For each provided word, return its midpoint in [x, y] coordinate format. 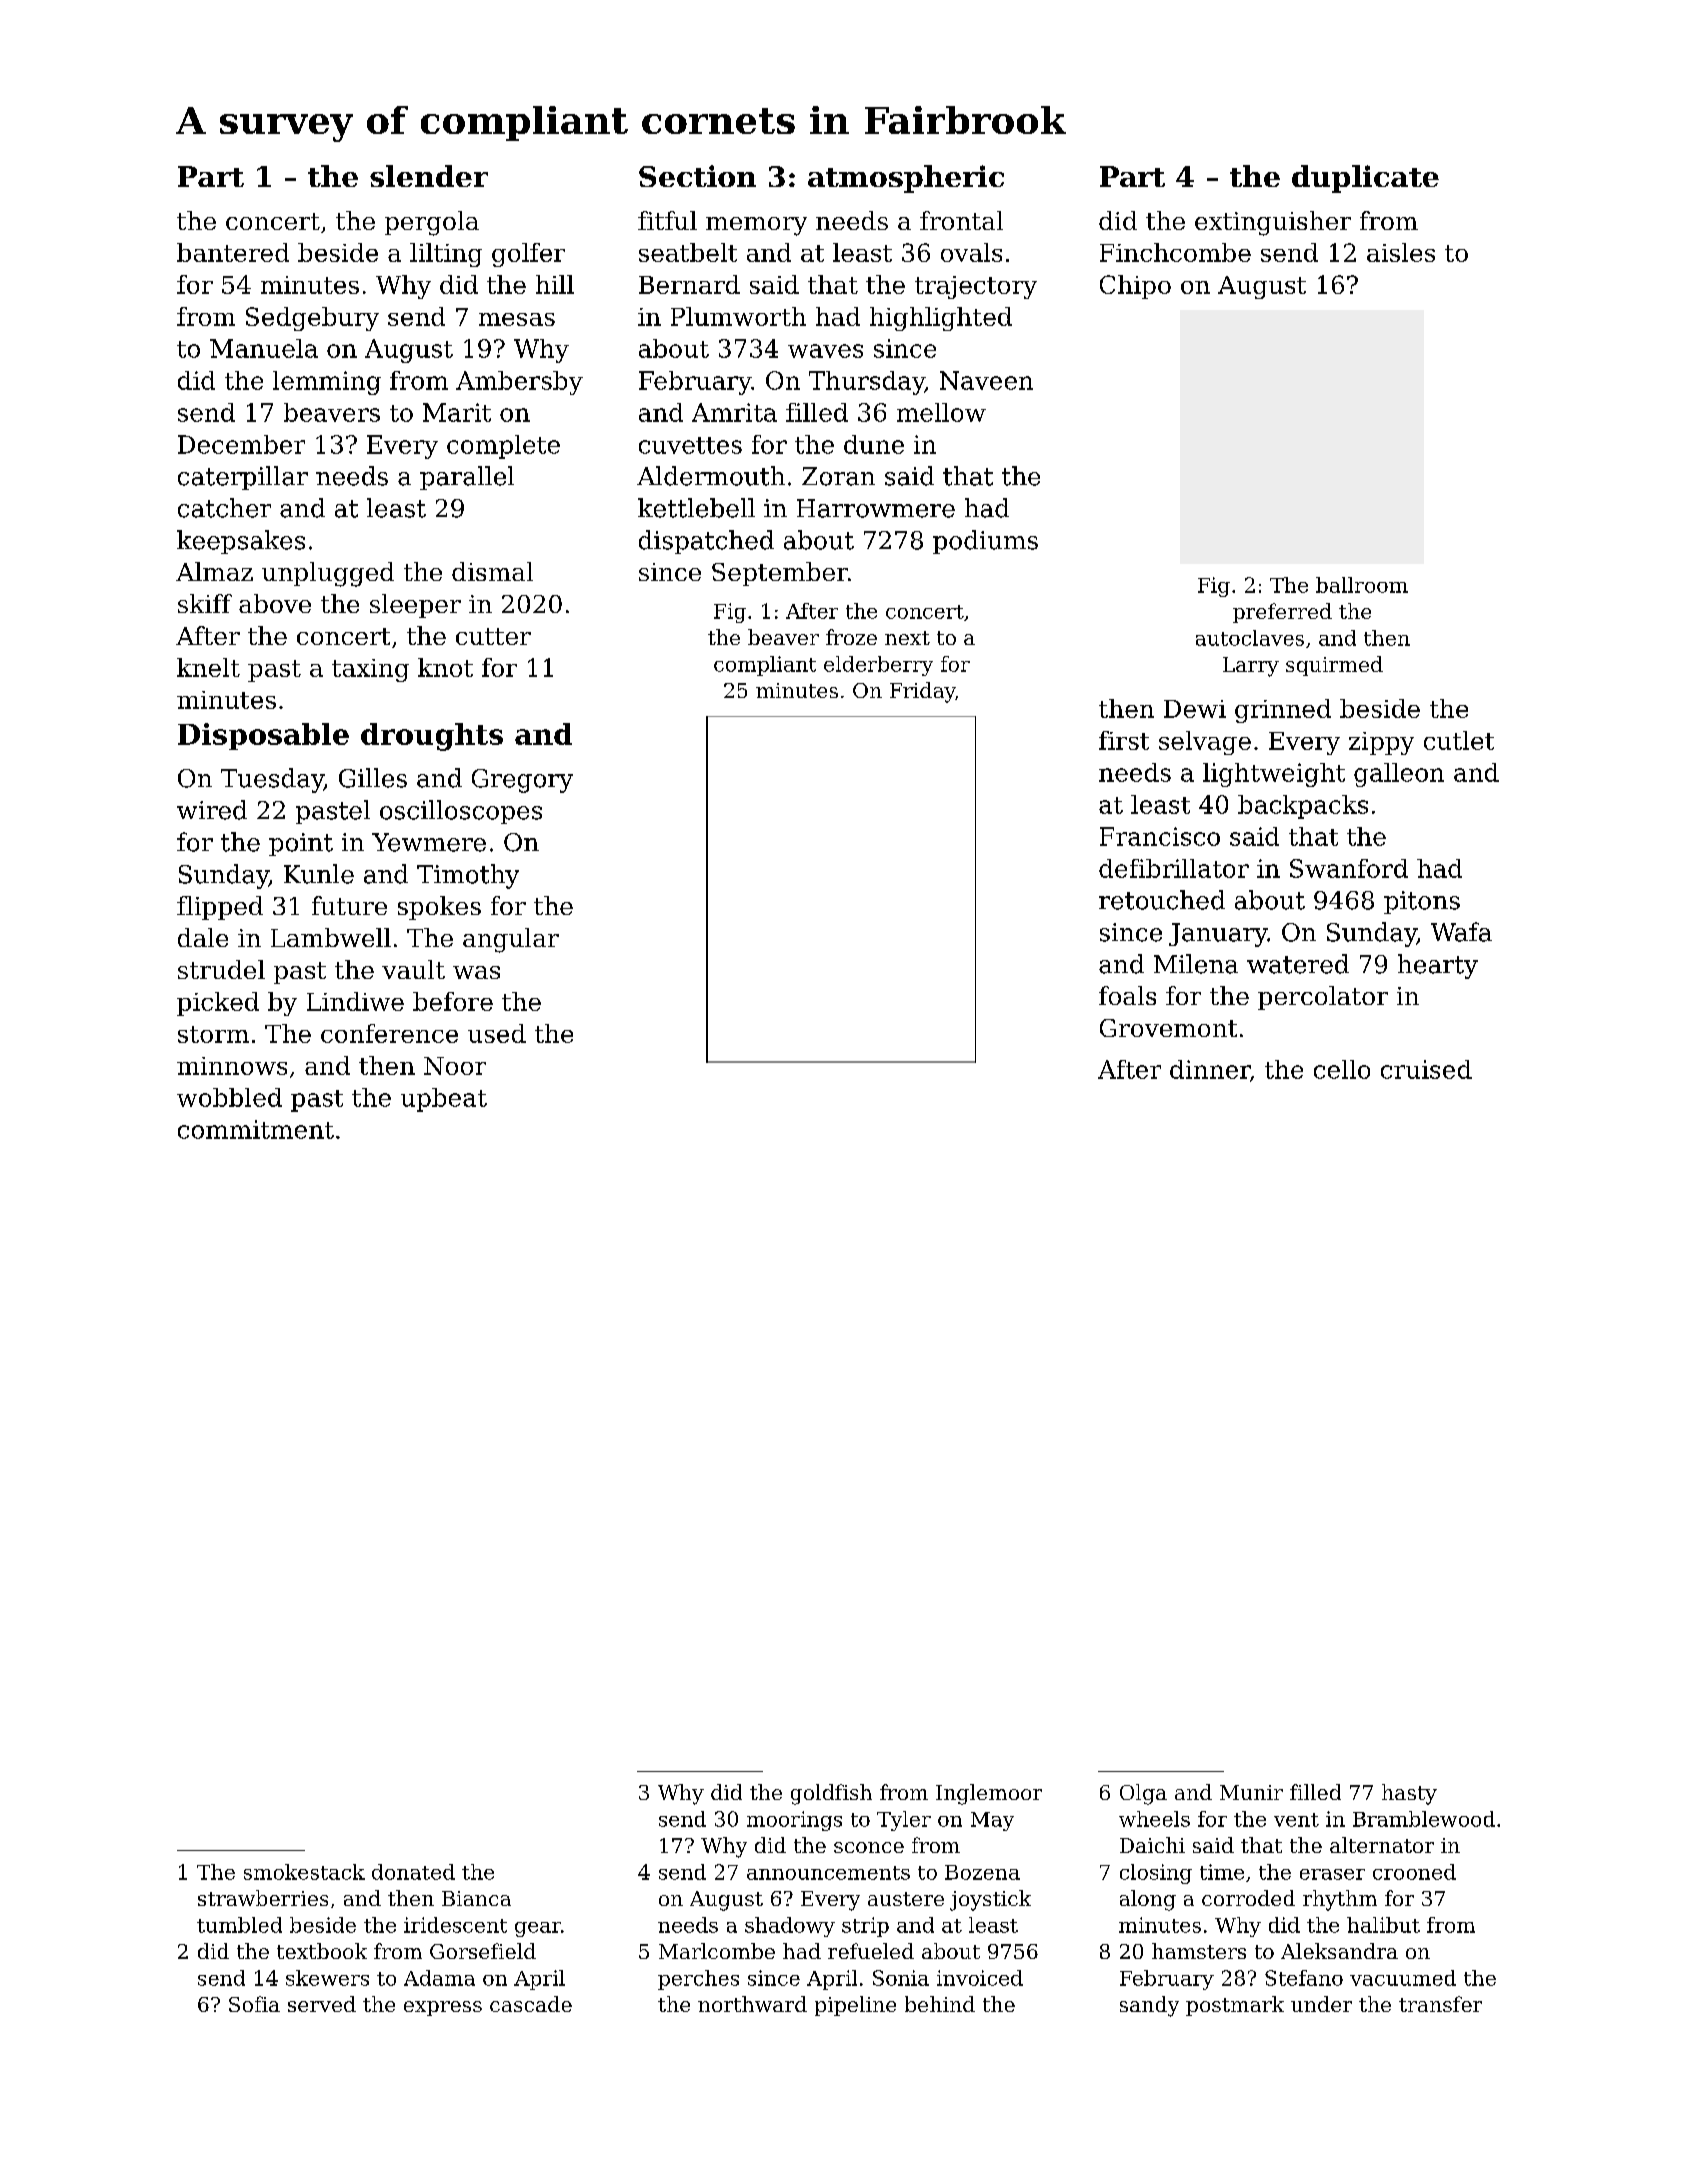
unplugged [328, 574]
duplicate [1365, 179]
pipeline [855, 2006]
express [443, 2008]
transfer [1440, 2004]
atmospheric [906, 179]
